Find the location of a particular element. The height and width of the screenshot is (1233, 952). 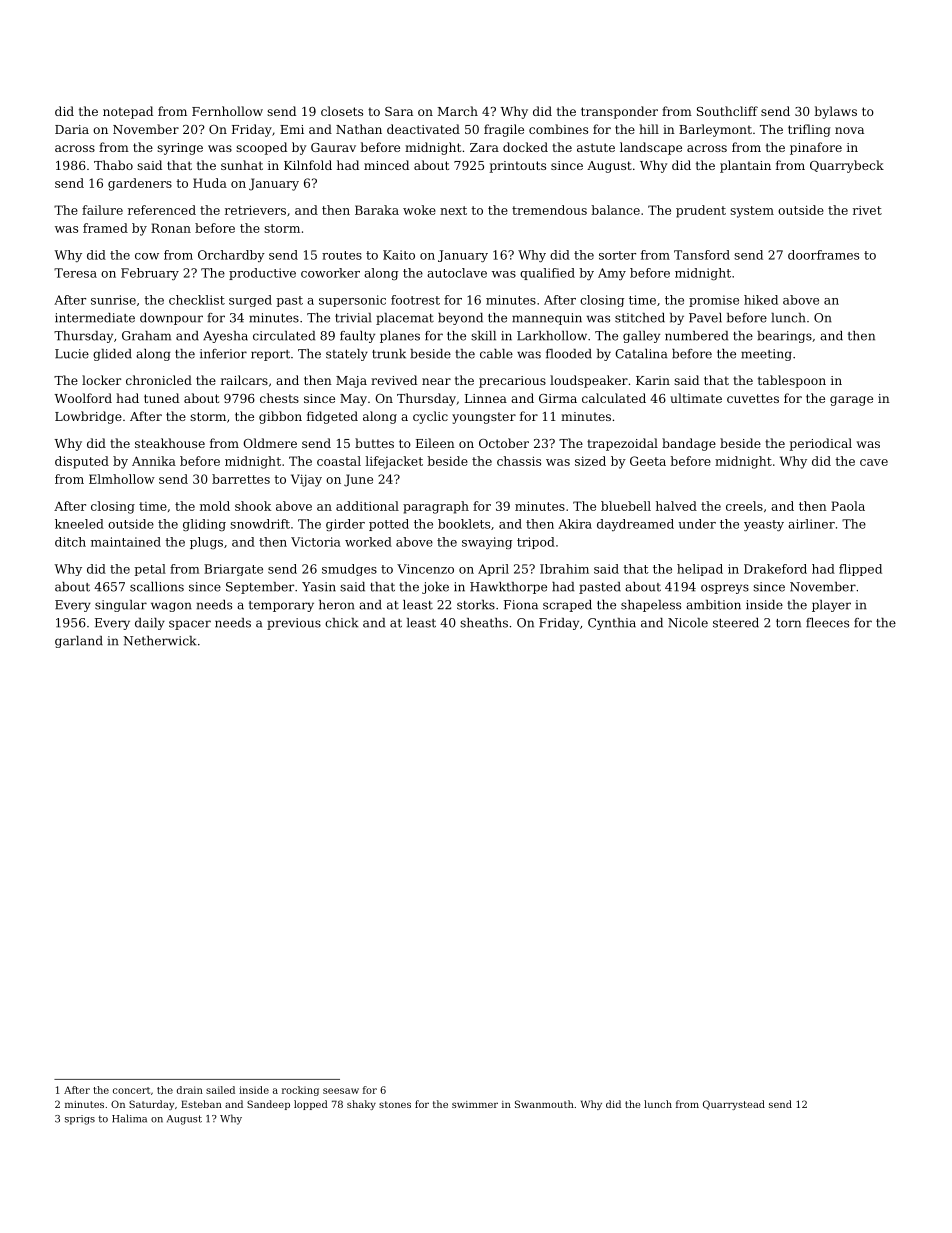

barrettes is located at coordinates (241, 479).
